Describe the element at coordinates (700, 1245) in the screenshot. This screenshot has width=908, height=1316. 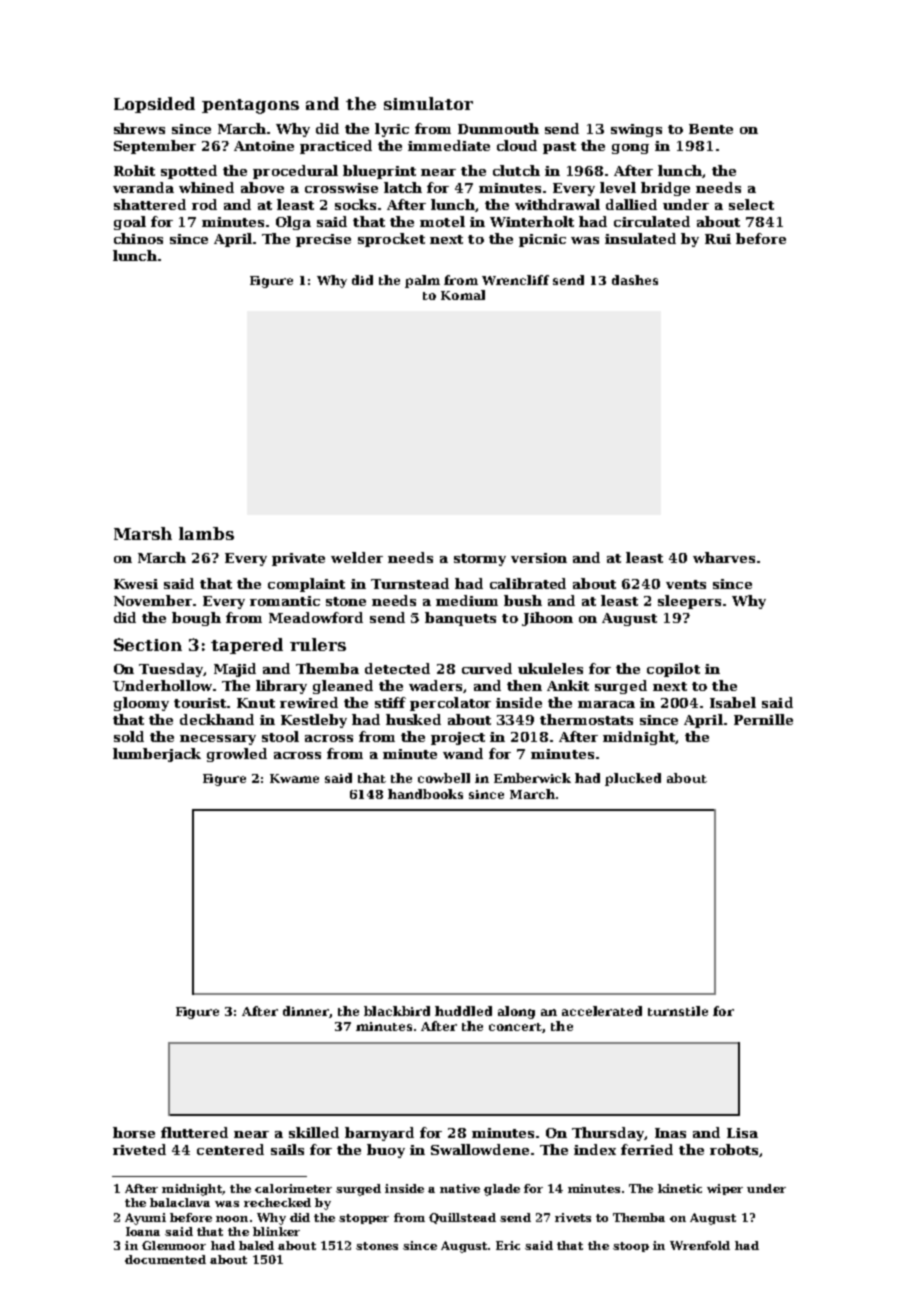
I see `Wrenfold` at that location.
